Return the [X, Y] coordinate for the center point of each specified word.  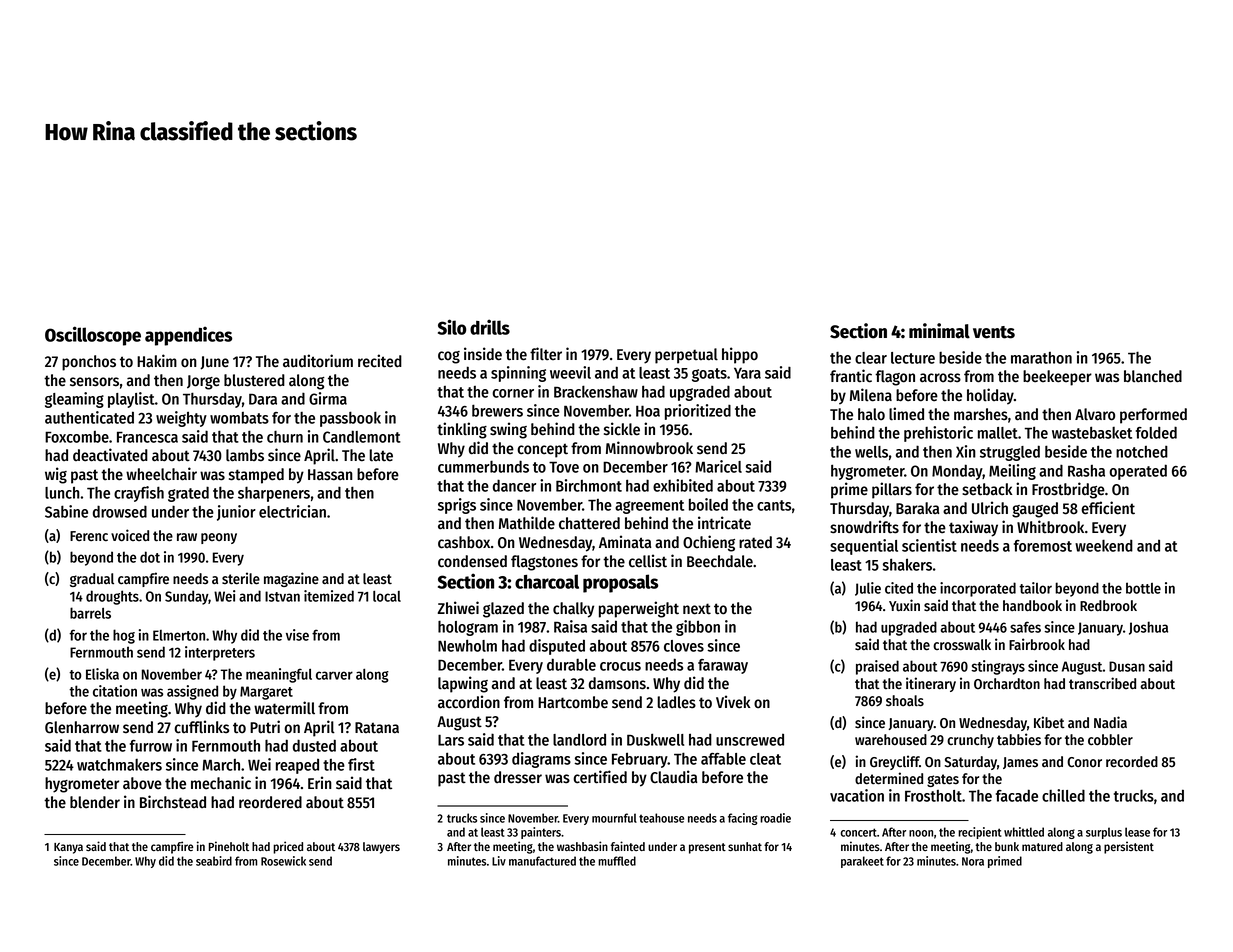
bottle [1143, 588]
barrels [90, 613]
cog [449, 357]
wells [871, 452]
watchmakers [119, 765]
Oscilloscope [93, 336]
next [697, 609]
